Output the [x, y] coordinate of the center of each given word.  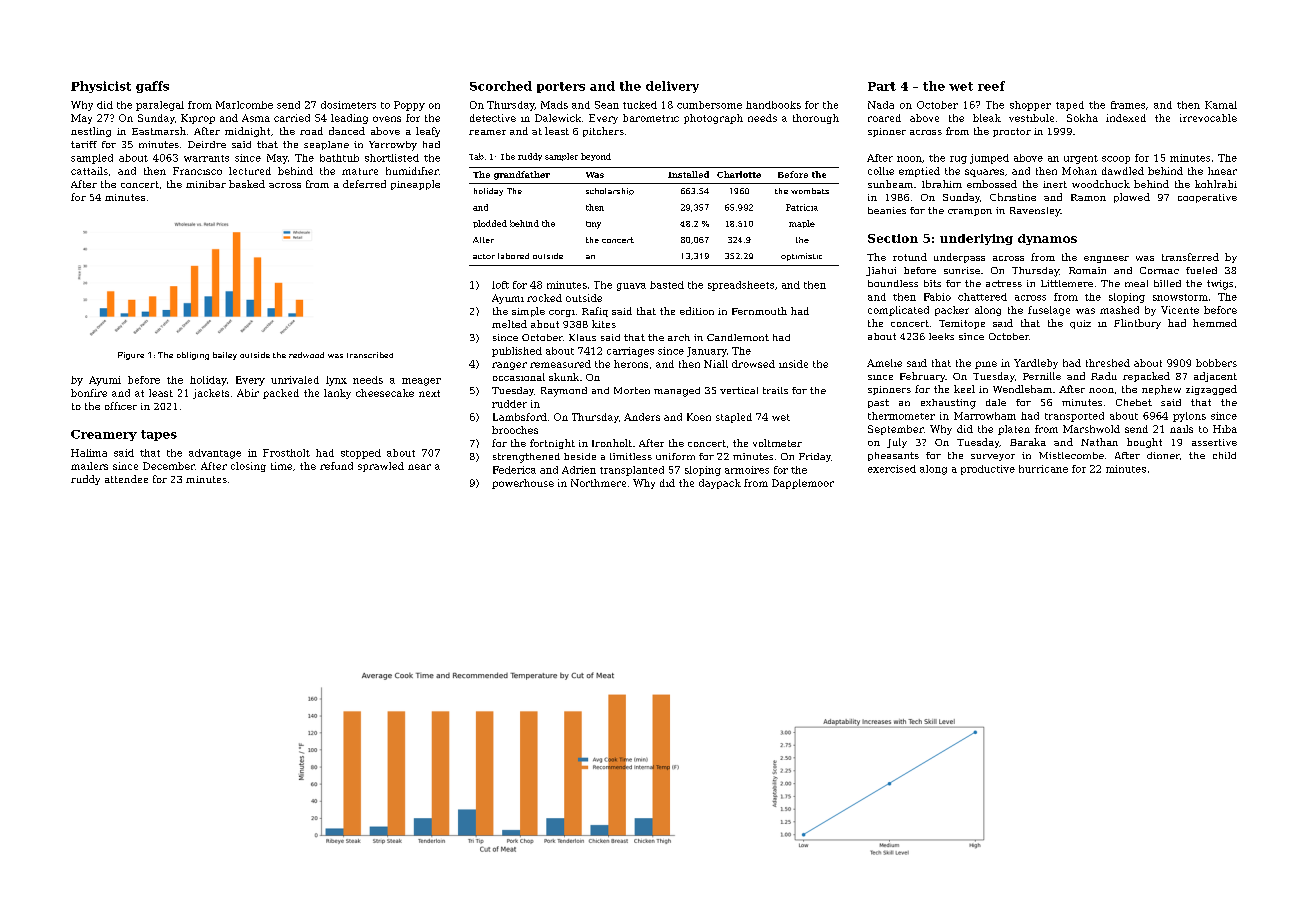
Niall [716, 364]
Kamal [1221, 105]
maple [802, 224]
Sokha [1082, 118]
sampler [561, 157]
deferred [364, 184]
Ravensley [1035, 212]
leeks [941, 336]
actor [484, 256]
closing [248, 467]
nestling [91, 132]
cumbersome [709, 105]
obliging [193, 356]
